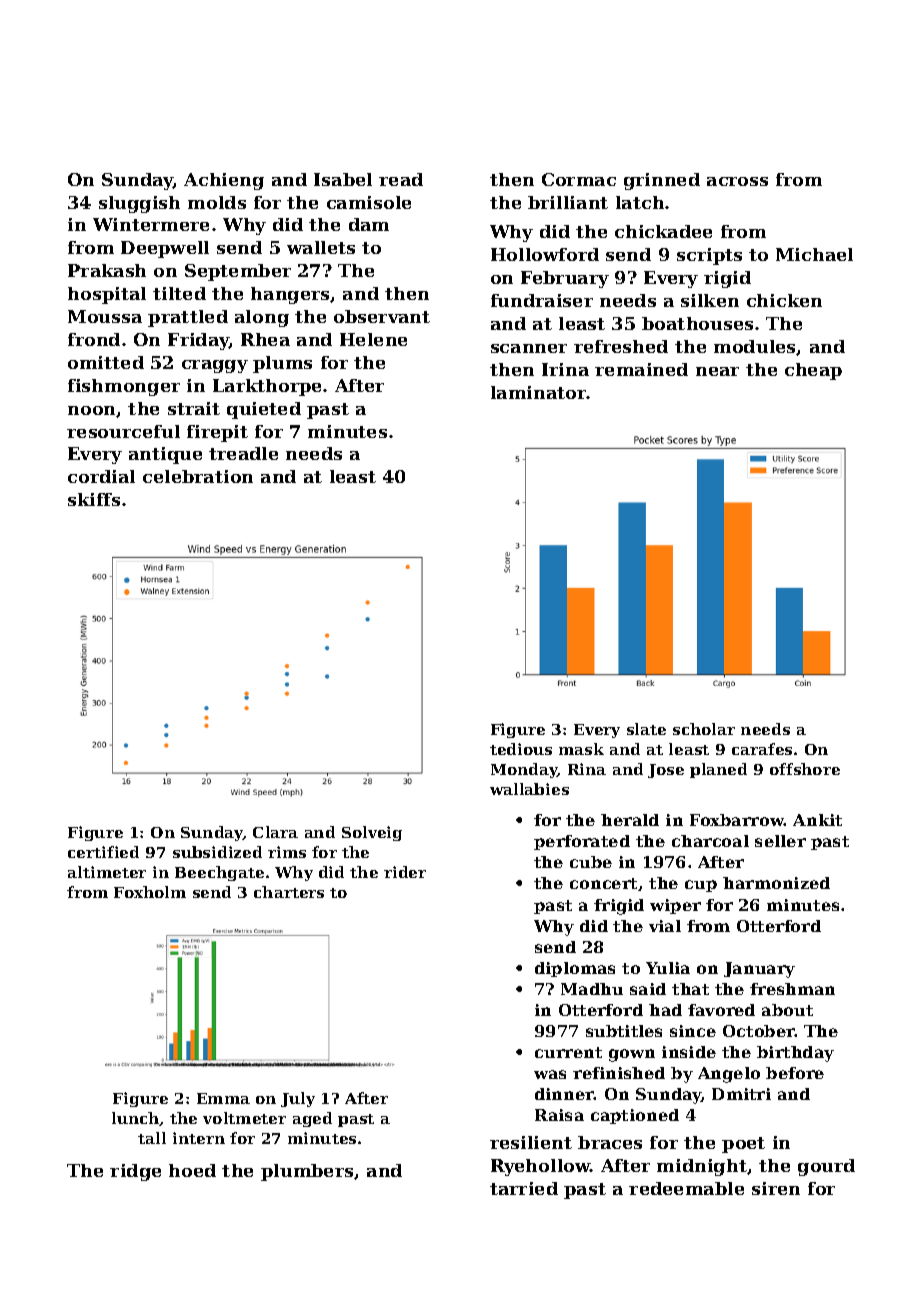 This screenshot has width=924, height=1311. What do you see at coordinates (662, 181) in the screenshot?
I see `grinned` at bounding box center [662, 181].
